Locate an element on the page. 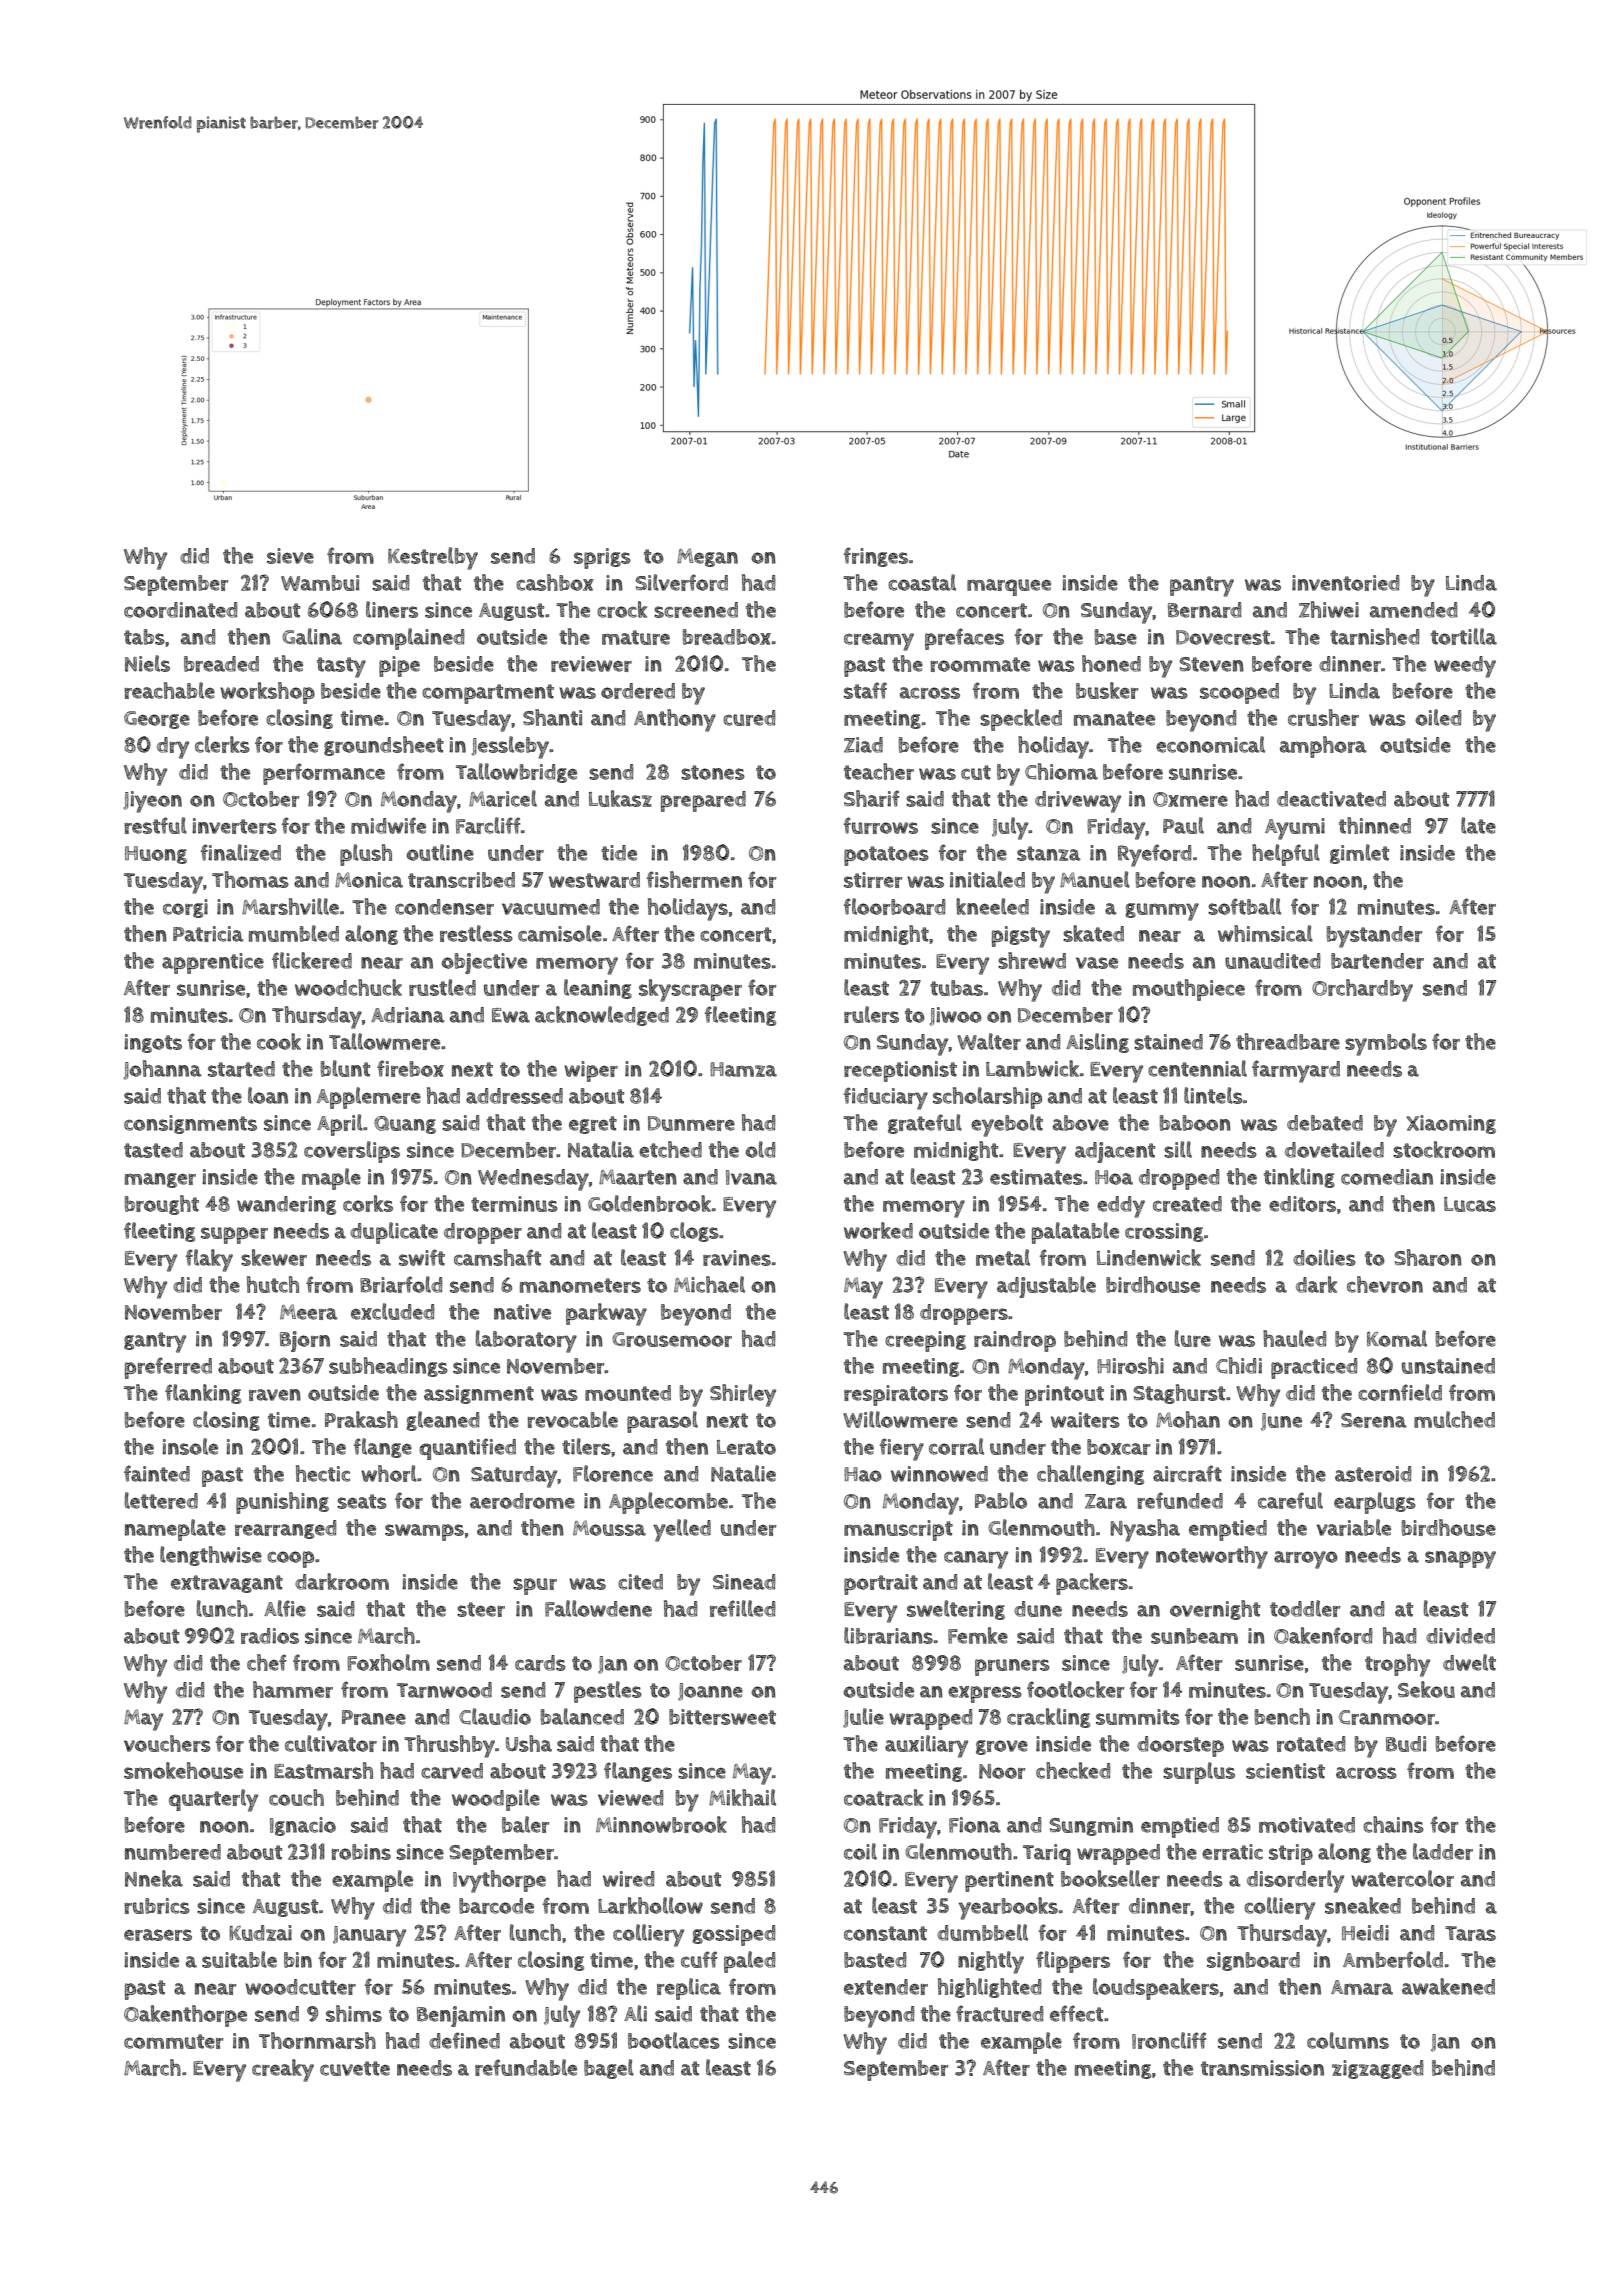 The width and height of the page is (1620, 2292). bartender is located at coordinates (1377, 961).
